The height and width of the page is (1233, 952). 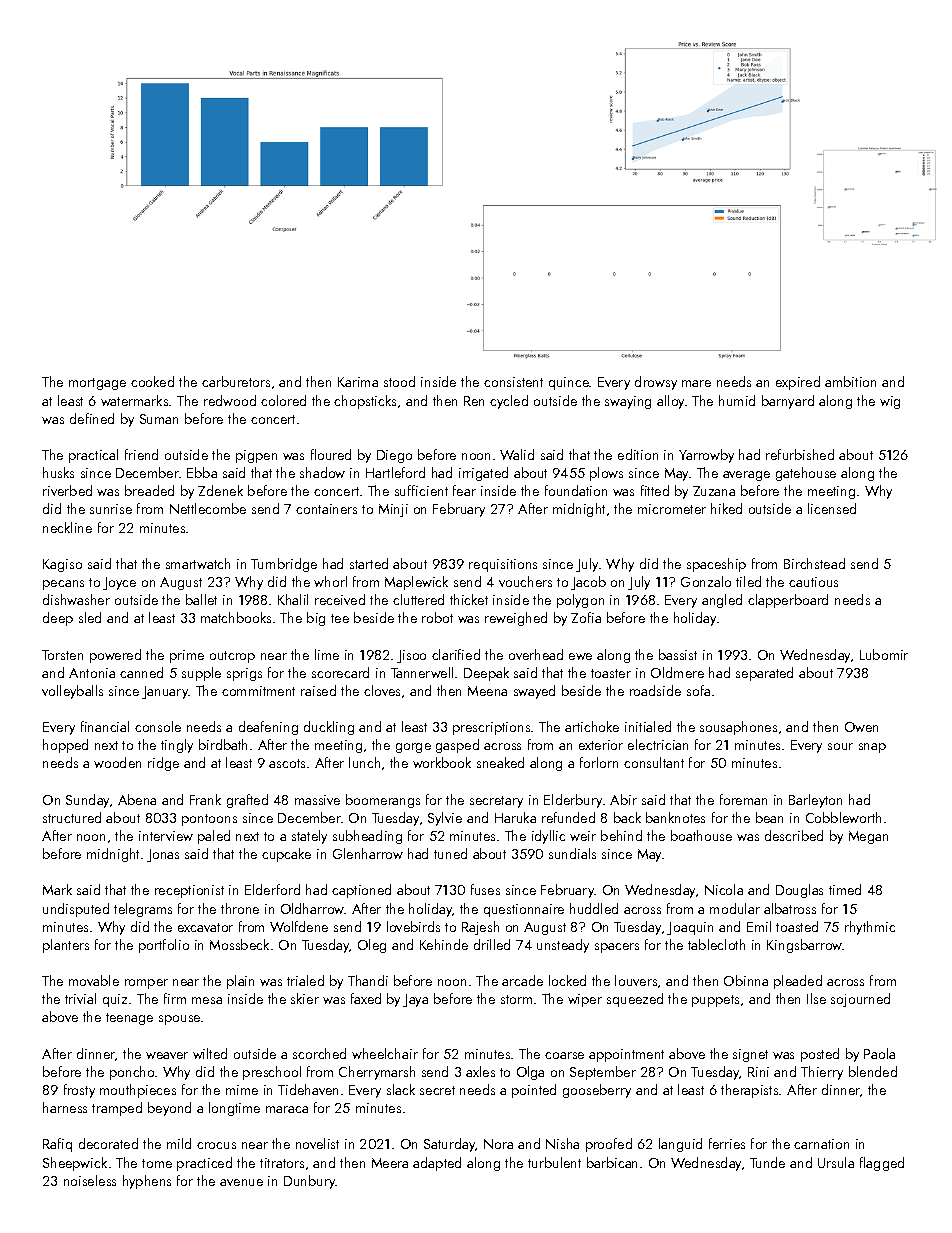 What do you see at coordinates (599, 762) in the page?
I see `forlorn` at bounding box center [599, 762].
